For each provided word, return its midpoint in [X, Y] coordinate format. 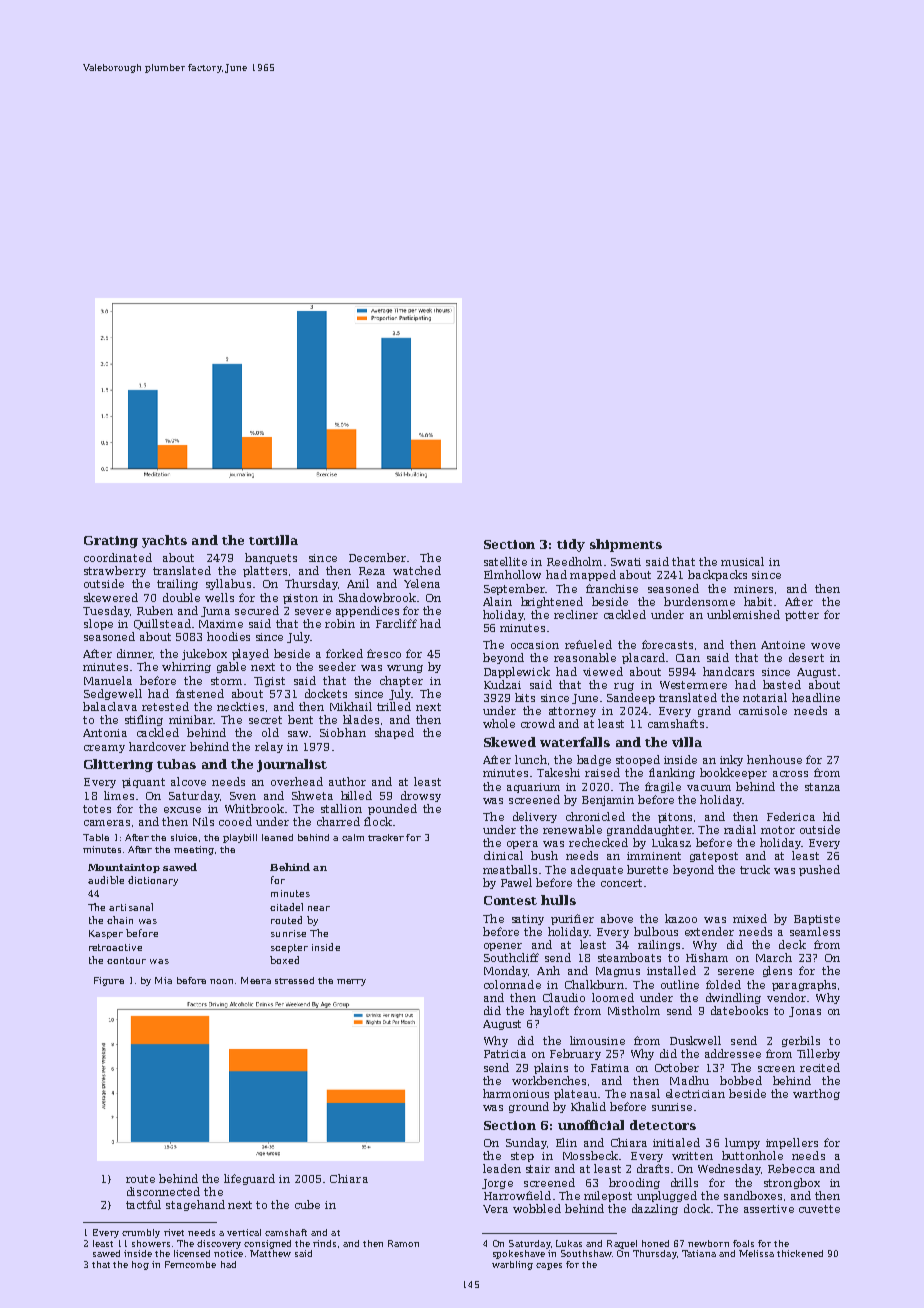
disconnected [163, 1191]
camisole [763, 710]
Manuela [108, 680]
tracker [386, 837]
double [181, 597]
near [319, 908]
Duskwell [695, 1040]
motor [778, 830]
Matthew [270, 1253]
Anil [358, 583]
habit [758, 601]
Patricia [505, 1054]
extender [709, 931]
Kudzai [502, 684]
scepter [289, 948]
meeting [194, 850]
